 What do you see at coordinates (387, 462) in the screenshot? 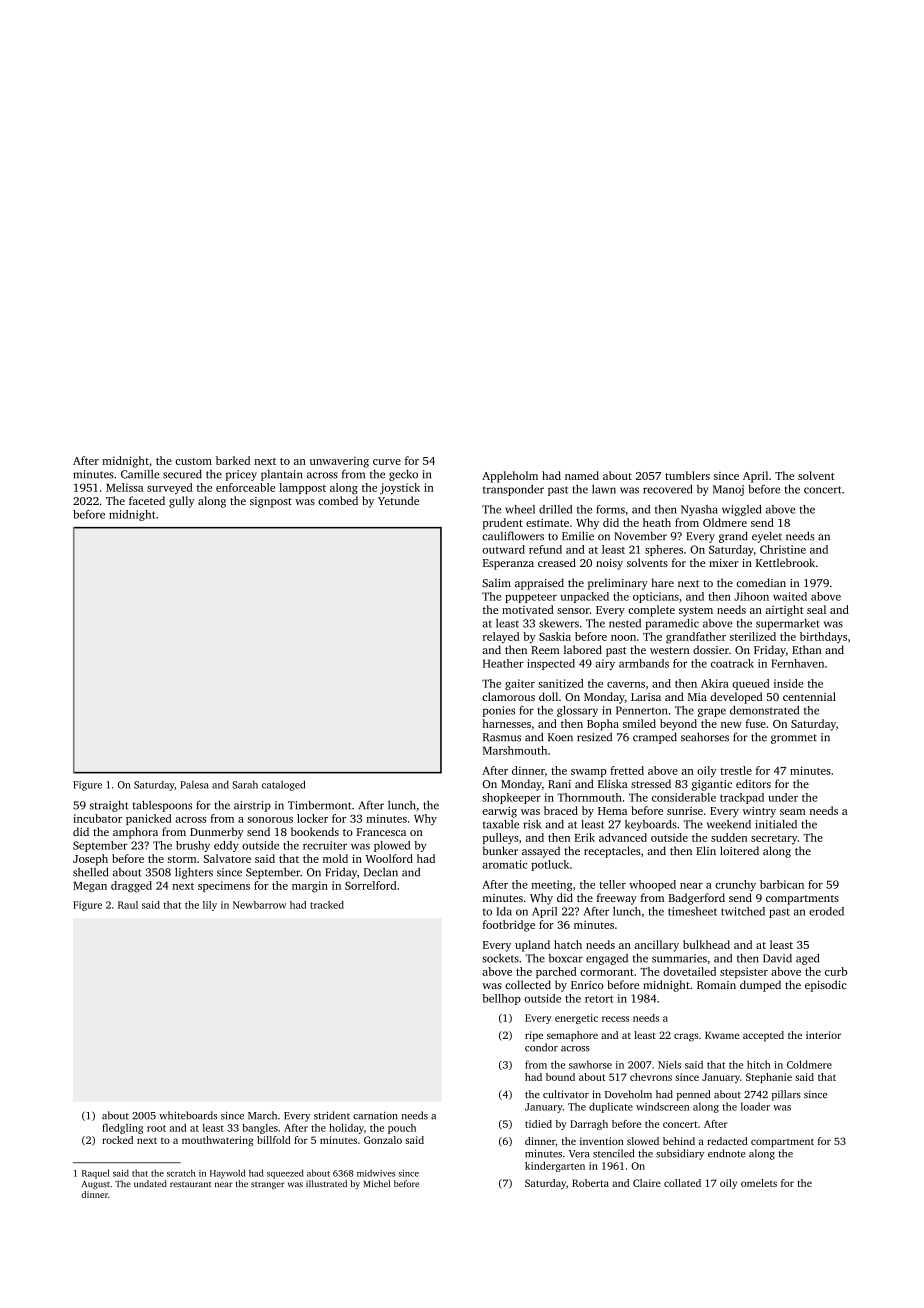
I see `curve` at bounding box center [387, 462].
